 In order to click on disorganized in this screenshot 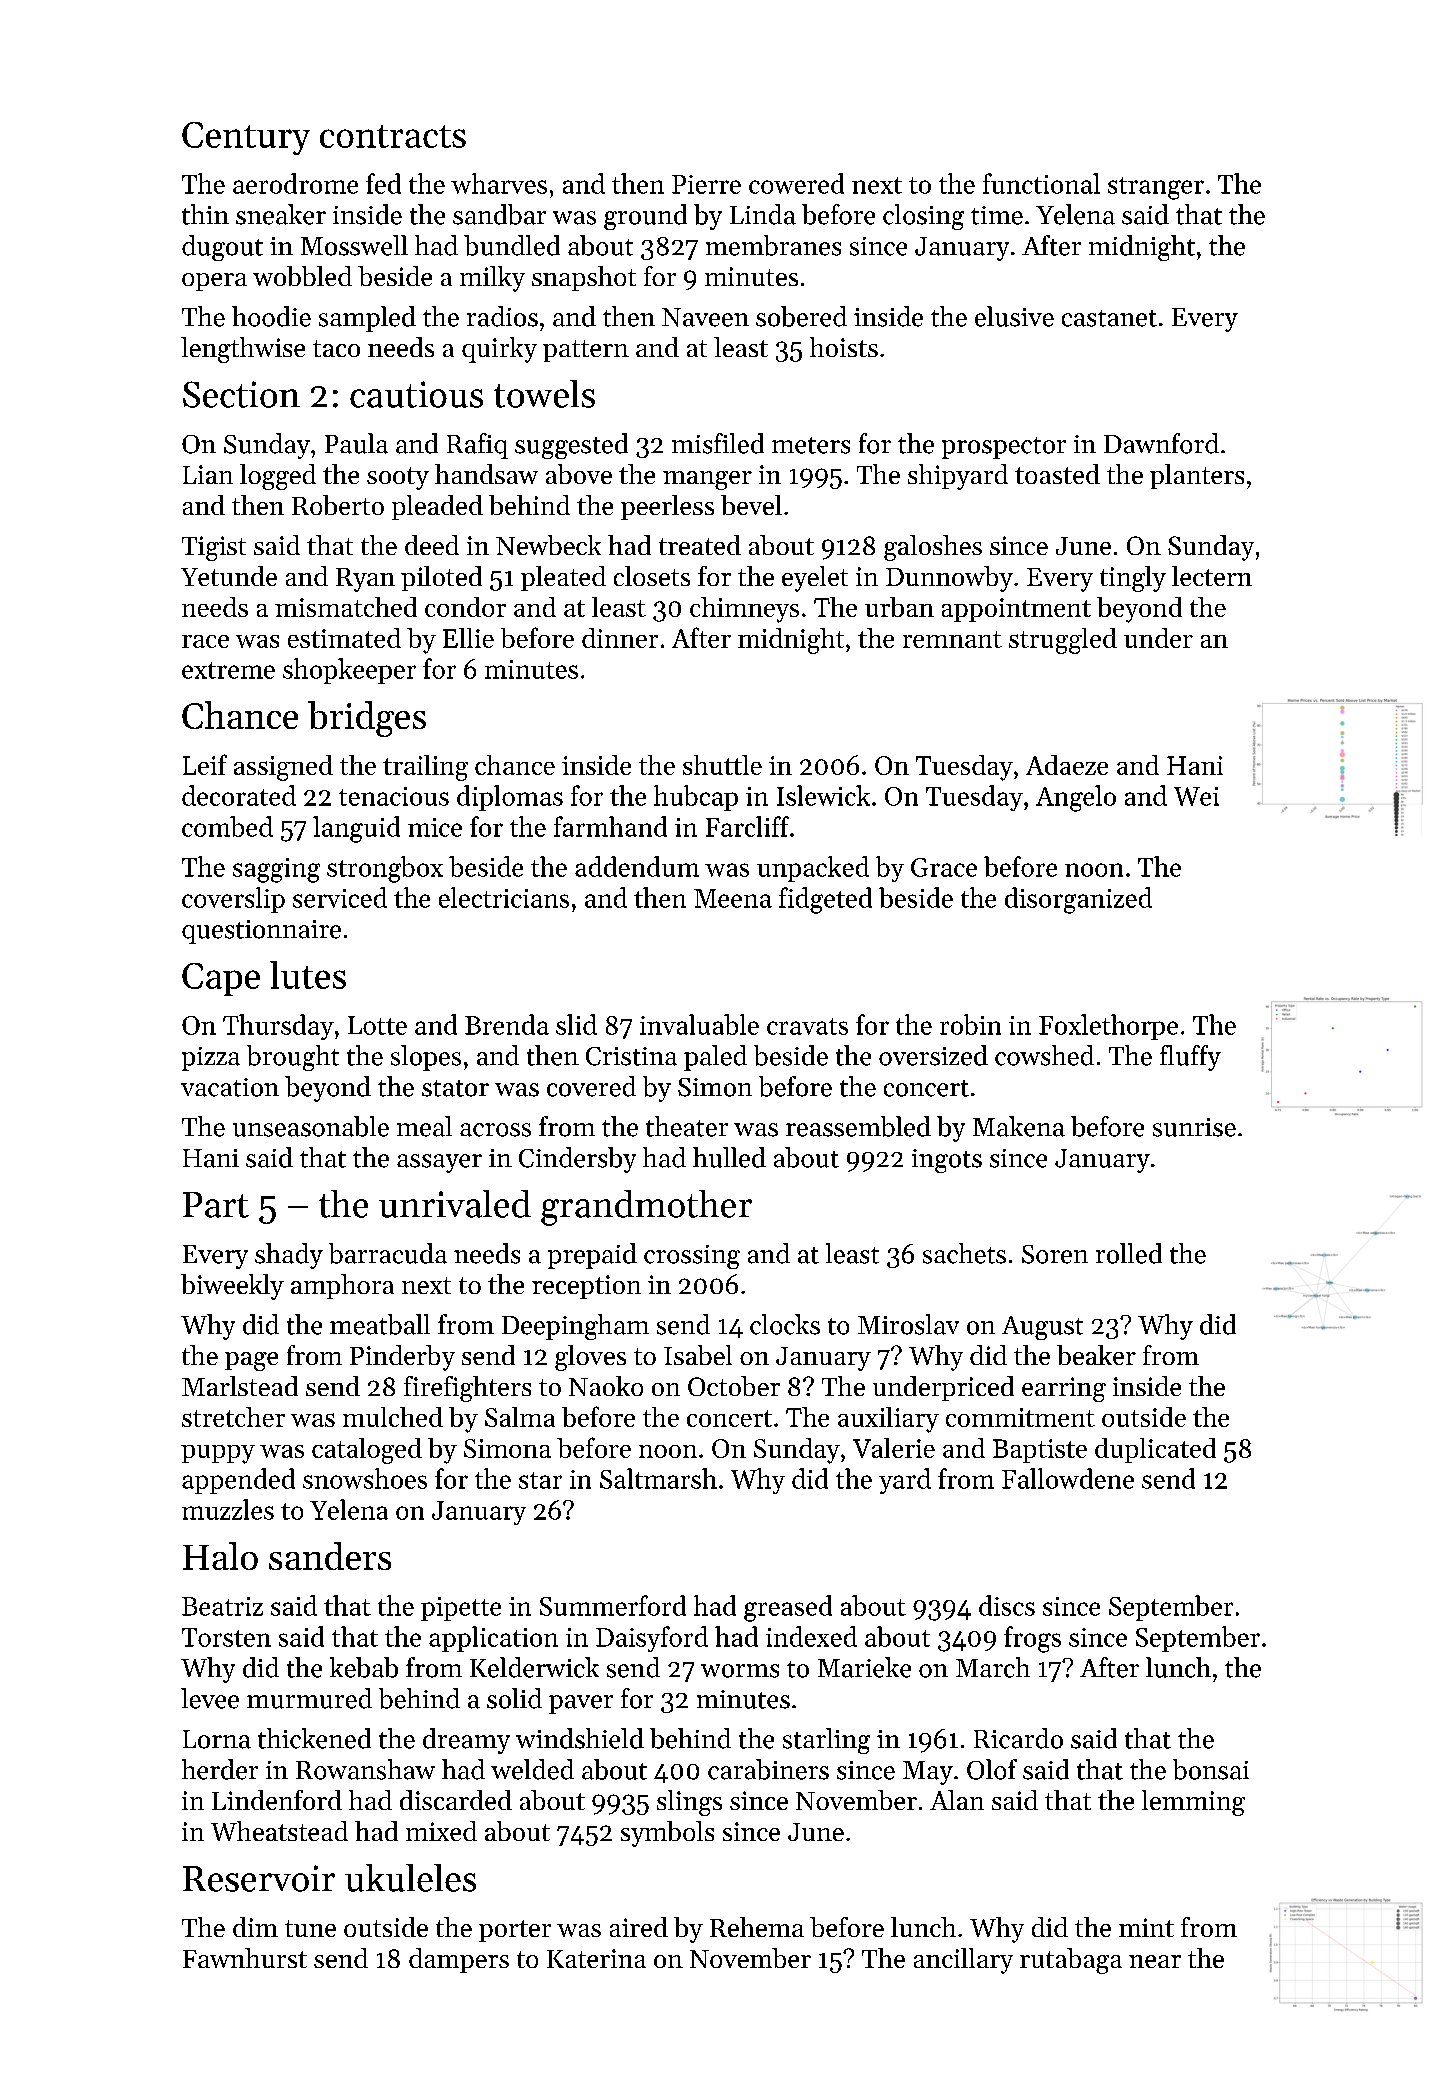, I will do `click(1078, 900)`.
